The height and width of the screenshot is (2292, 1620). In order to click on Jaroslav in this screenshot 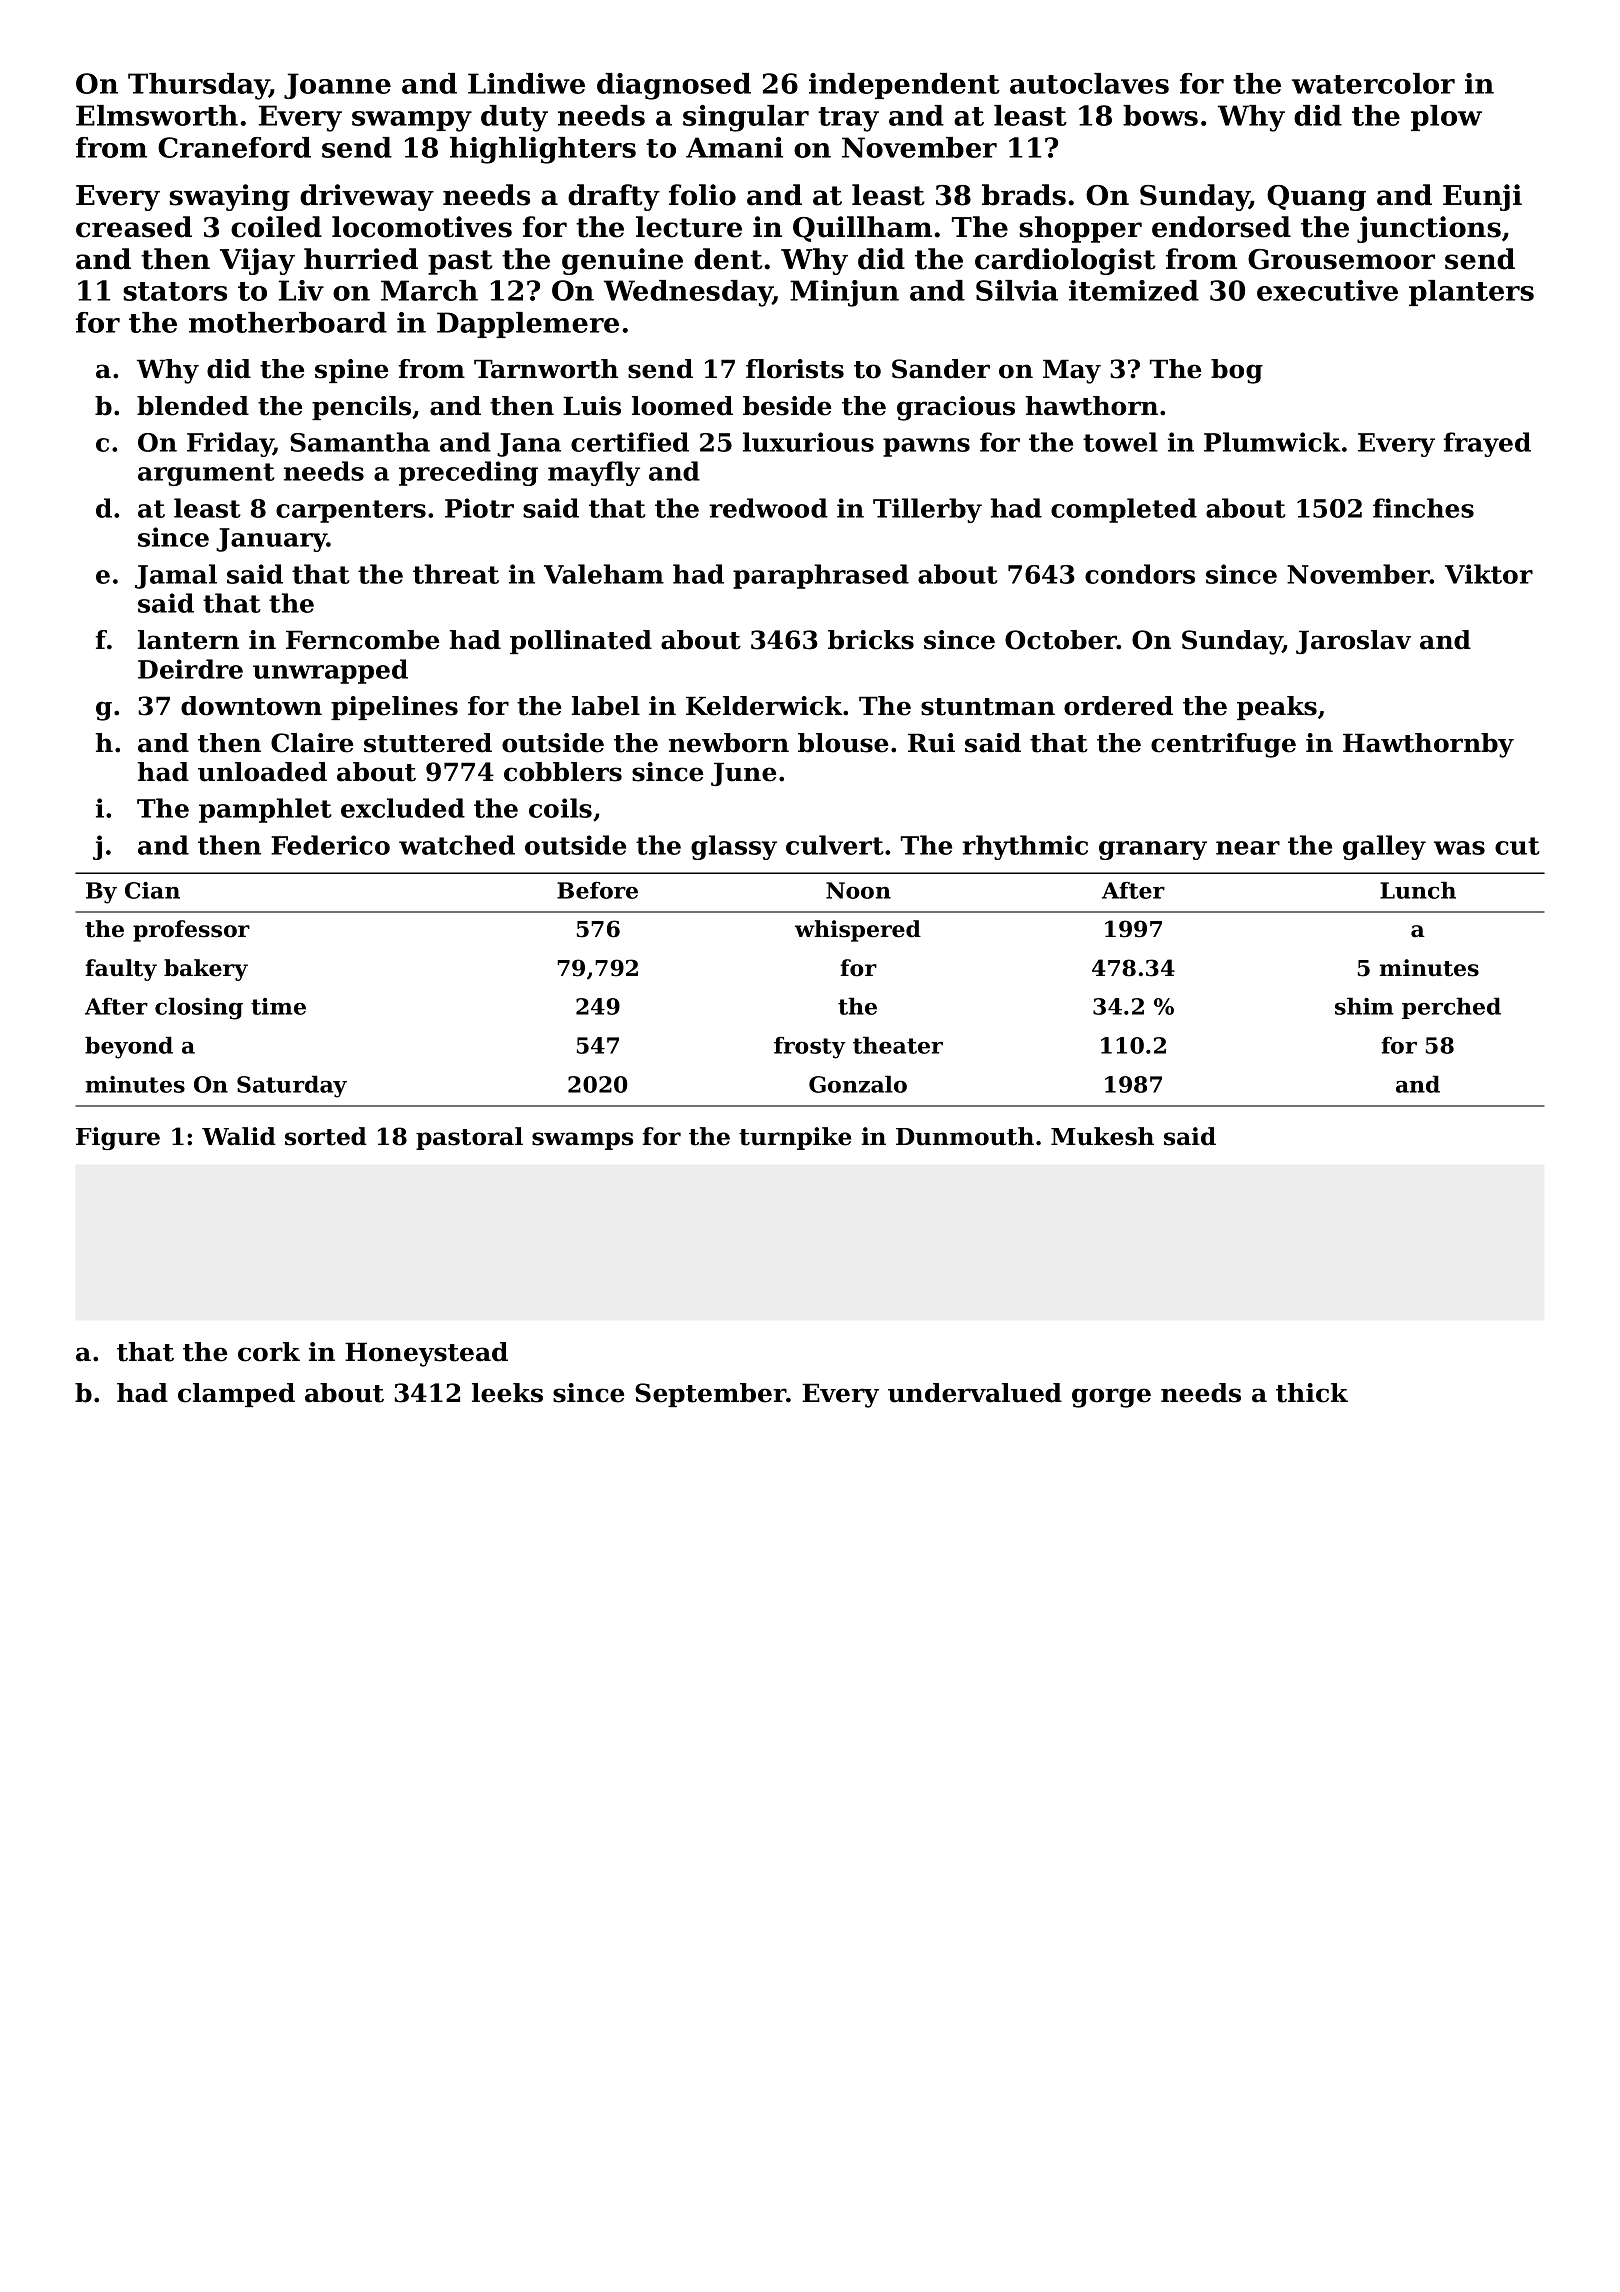, I will do `click(1353, 642)`.
